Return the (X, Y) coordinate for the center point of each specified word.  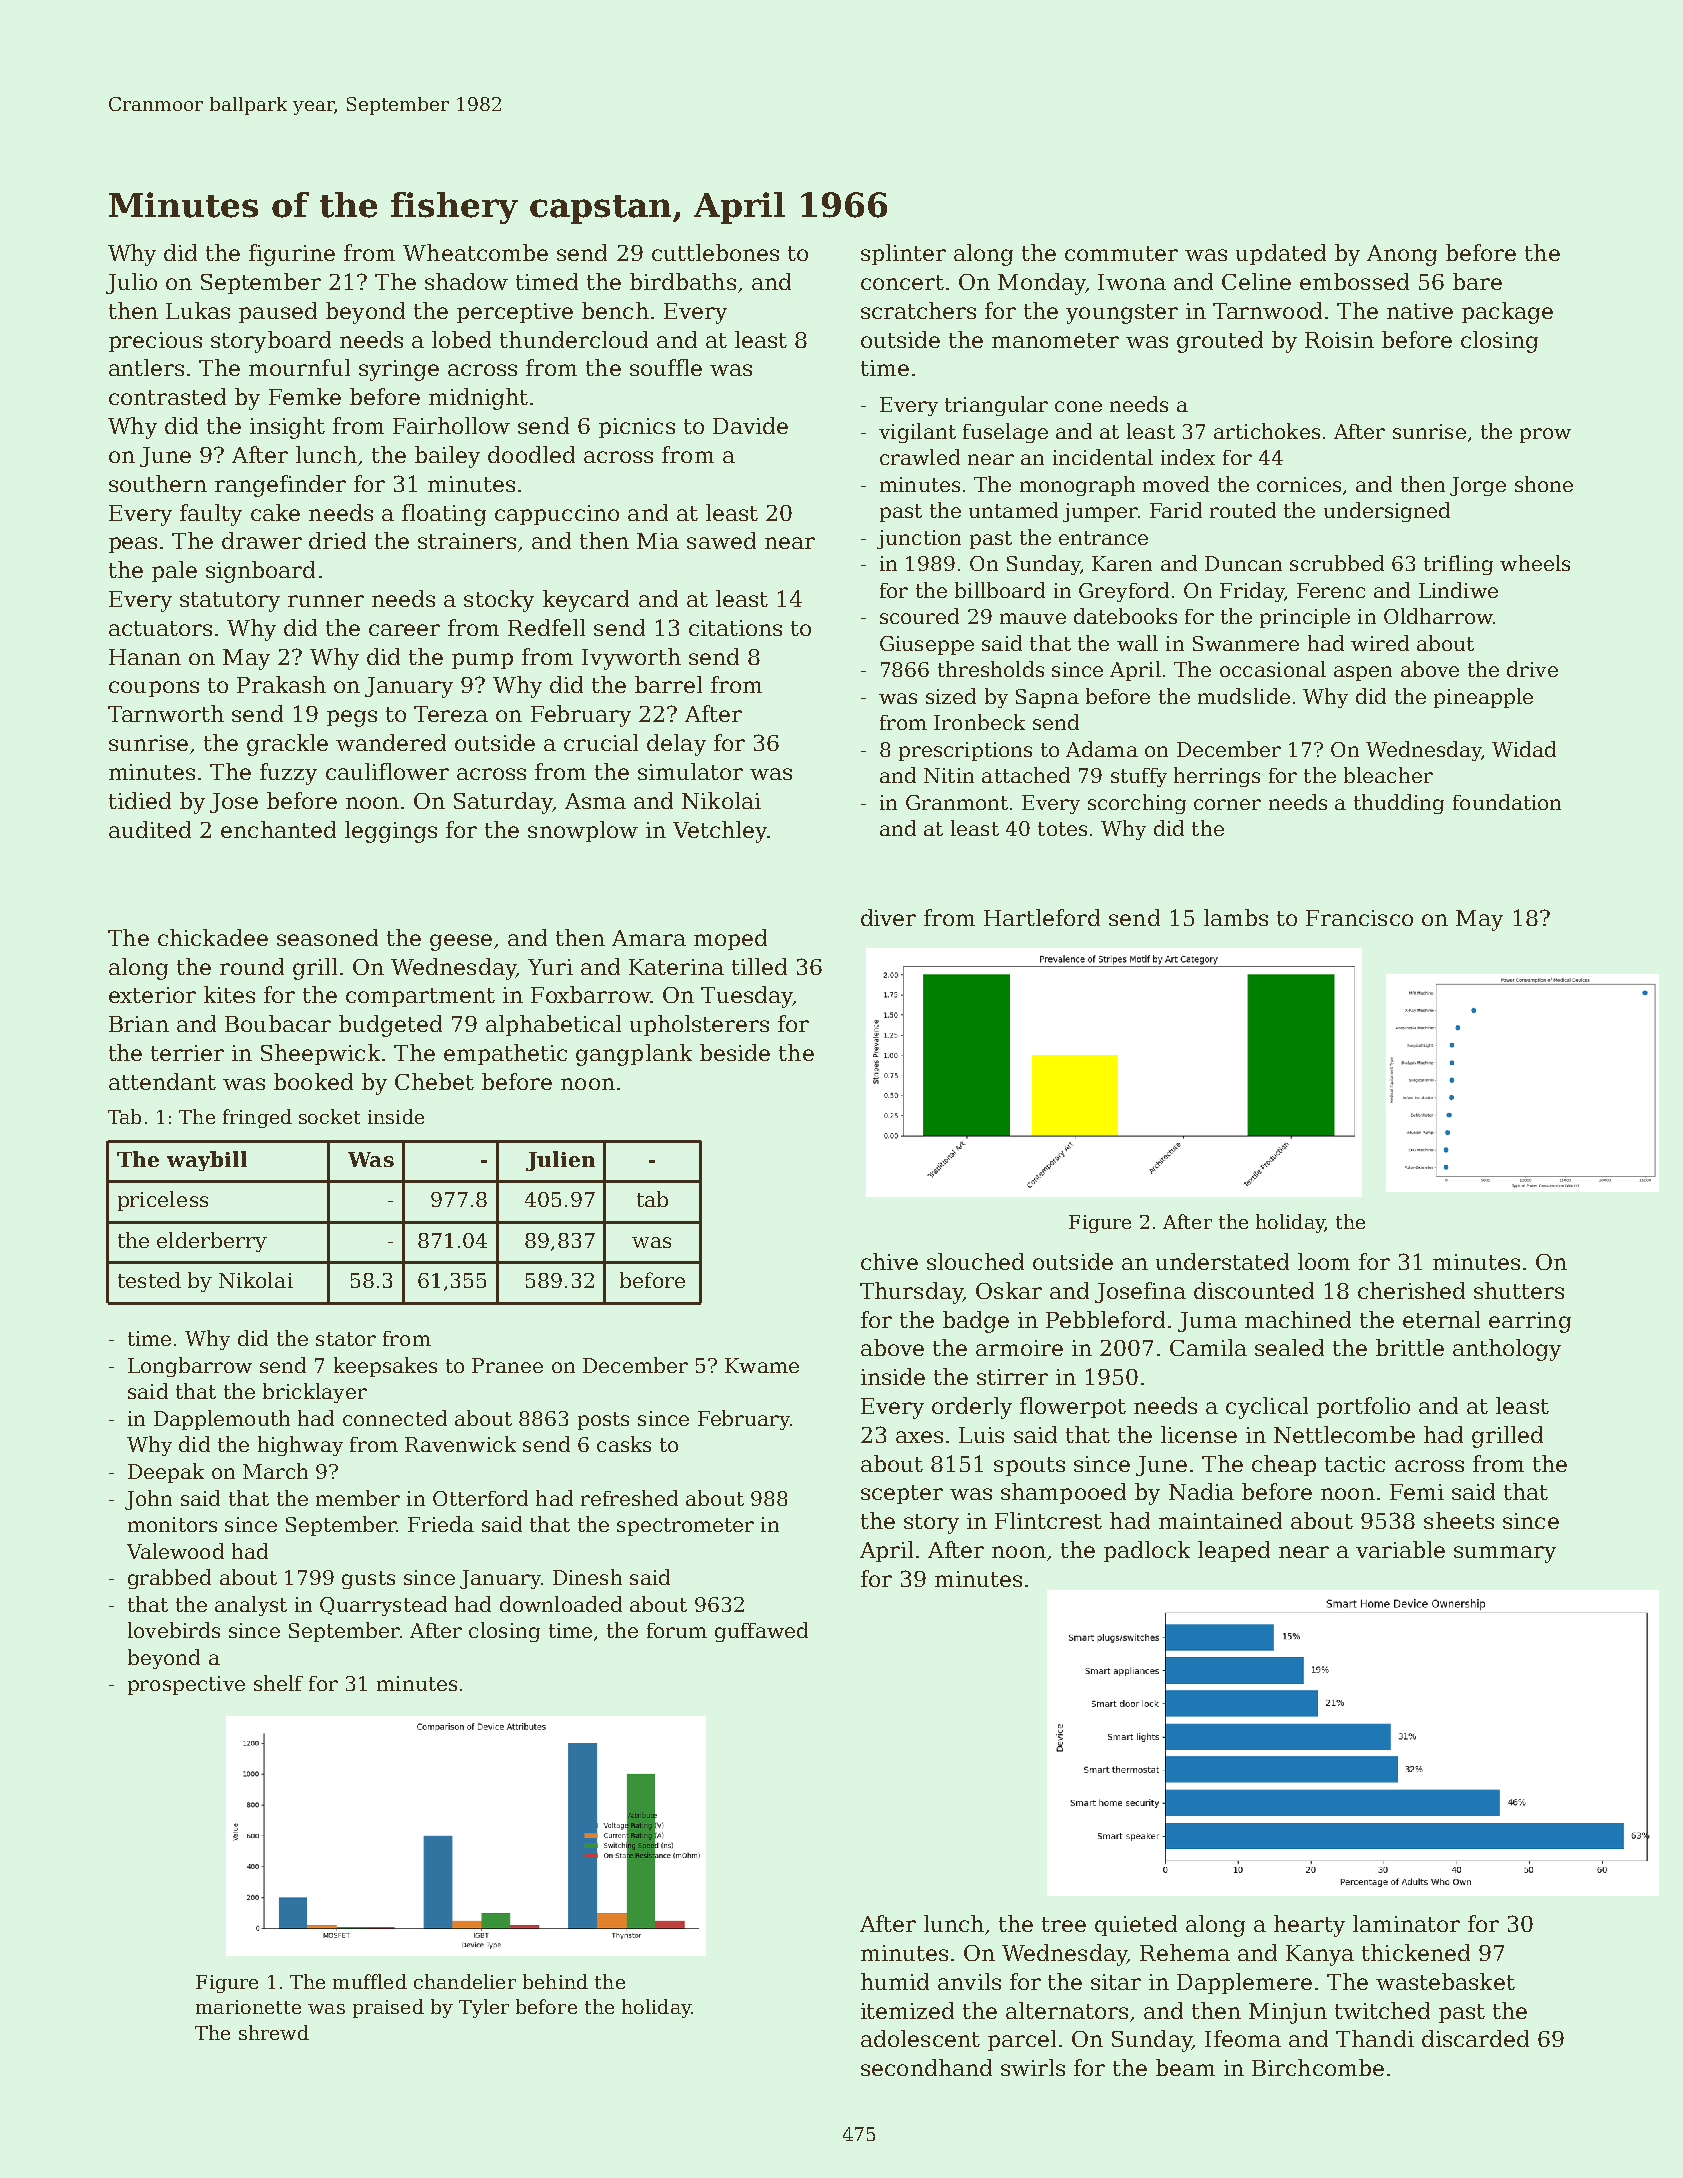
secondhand (926, 2067)
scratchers (918, 310)
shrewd (274, 2032)
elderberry (212, 1242)
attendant (162, 1081)
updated (1281, 254)
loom (1324, 1261)
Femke (305, 396)
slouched (975, 1261)
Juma (1207, 1322)
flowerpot (1073, 1407)
